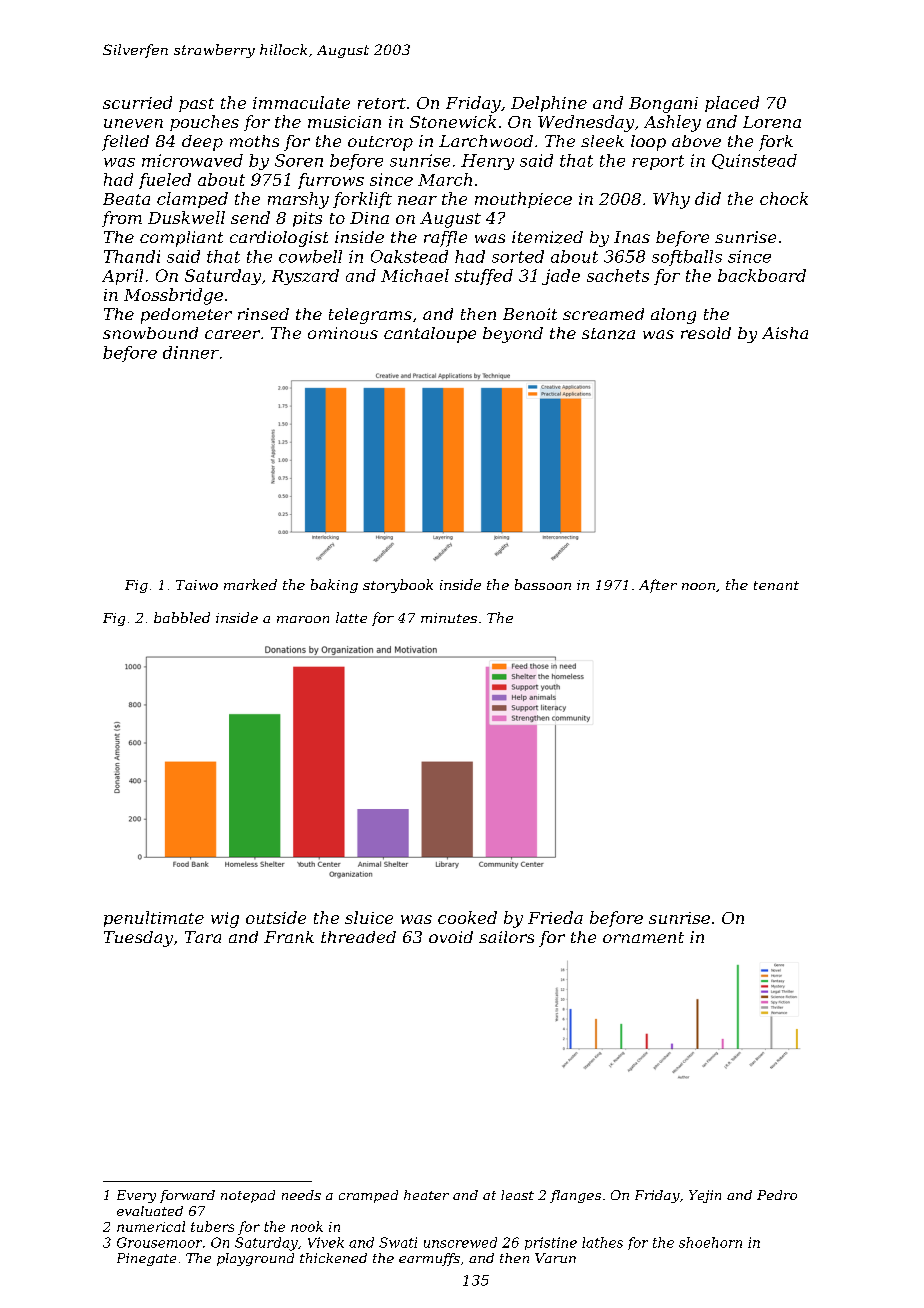  Describe the element at coordinates (732, 104) in the screenshot. I see `placed` at that location.
